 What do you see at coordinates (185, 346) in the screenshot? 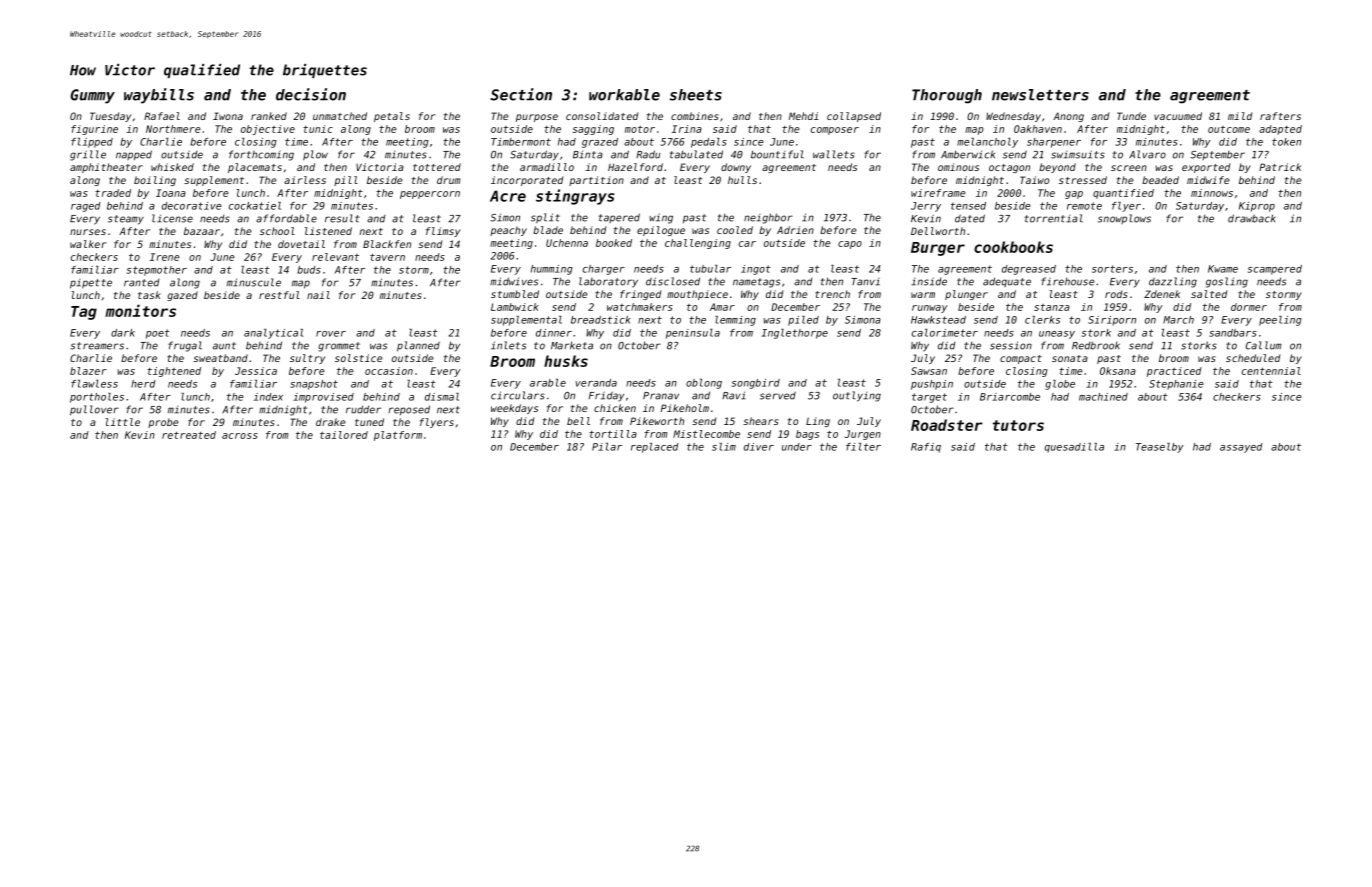
I see `frugal` at bounding box center [185, 346].
